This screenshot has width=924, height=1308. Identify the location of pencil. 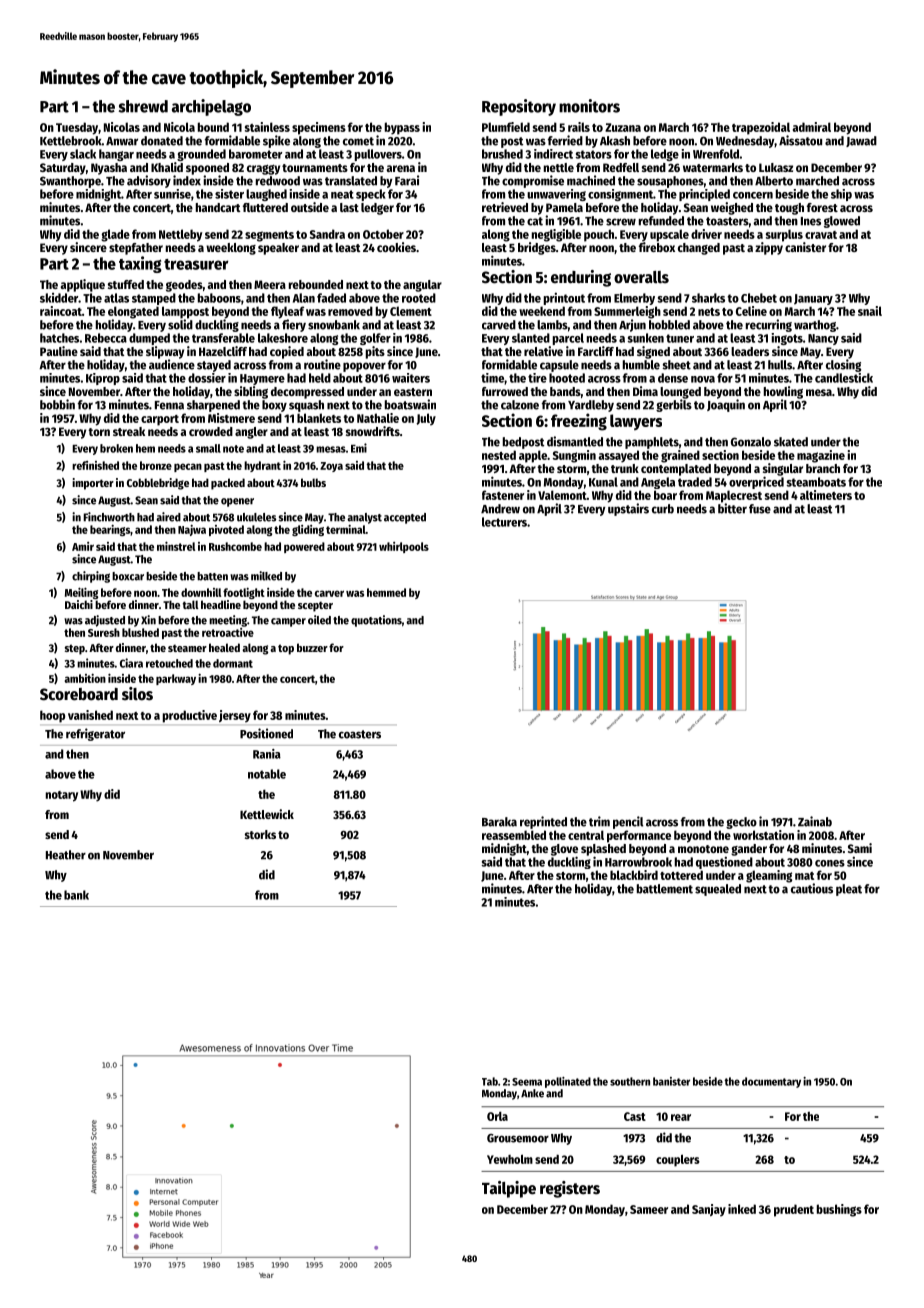
(628, 822).
